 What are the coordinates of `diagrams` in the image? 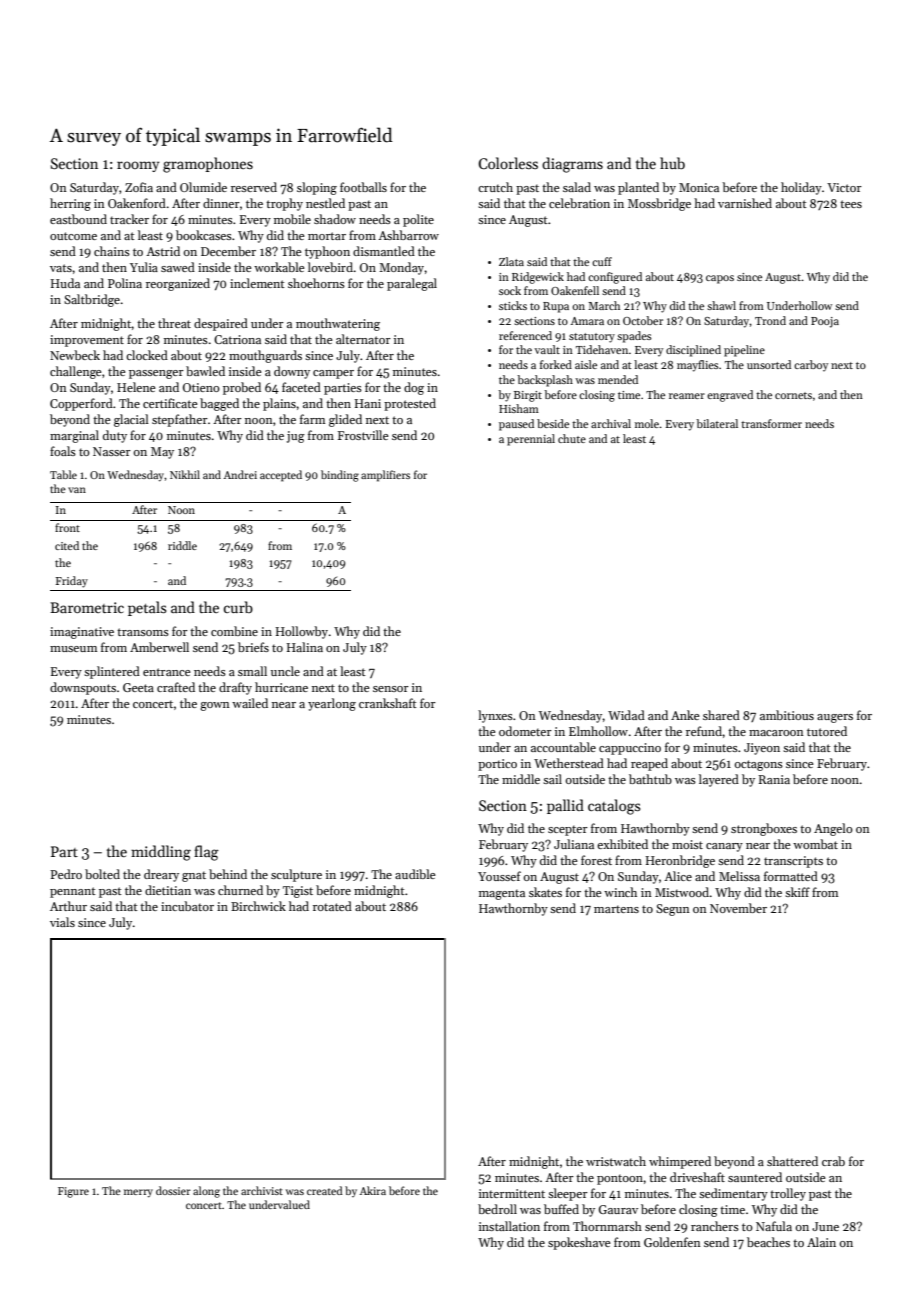 It's located at (572, 165).
